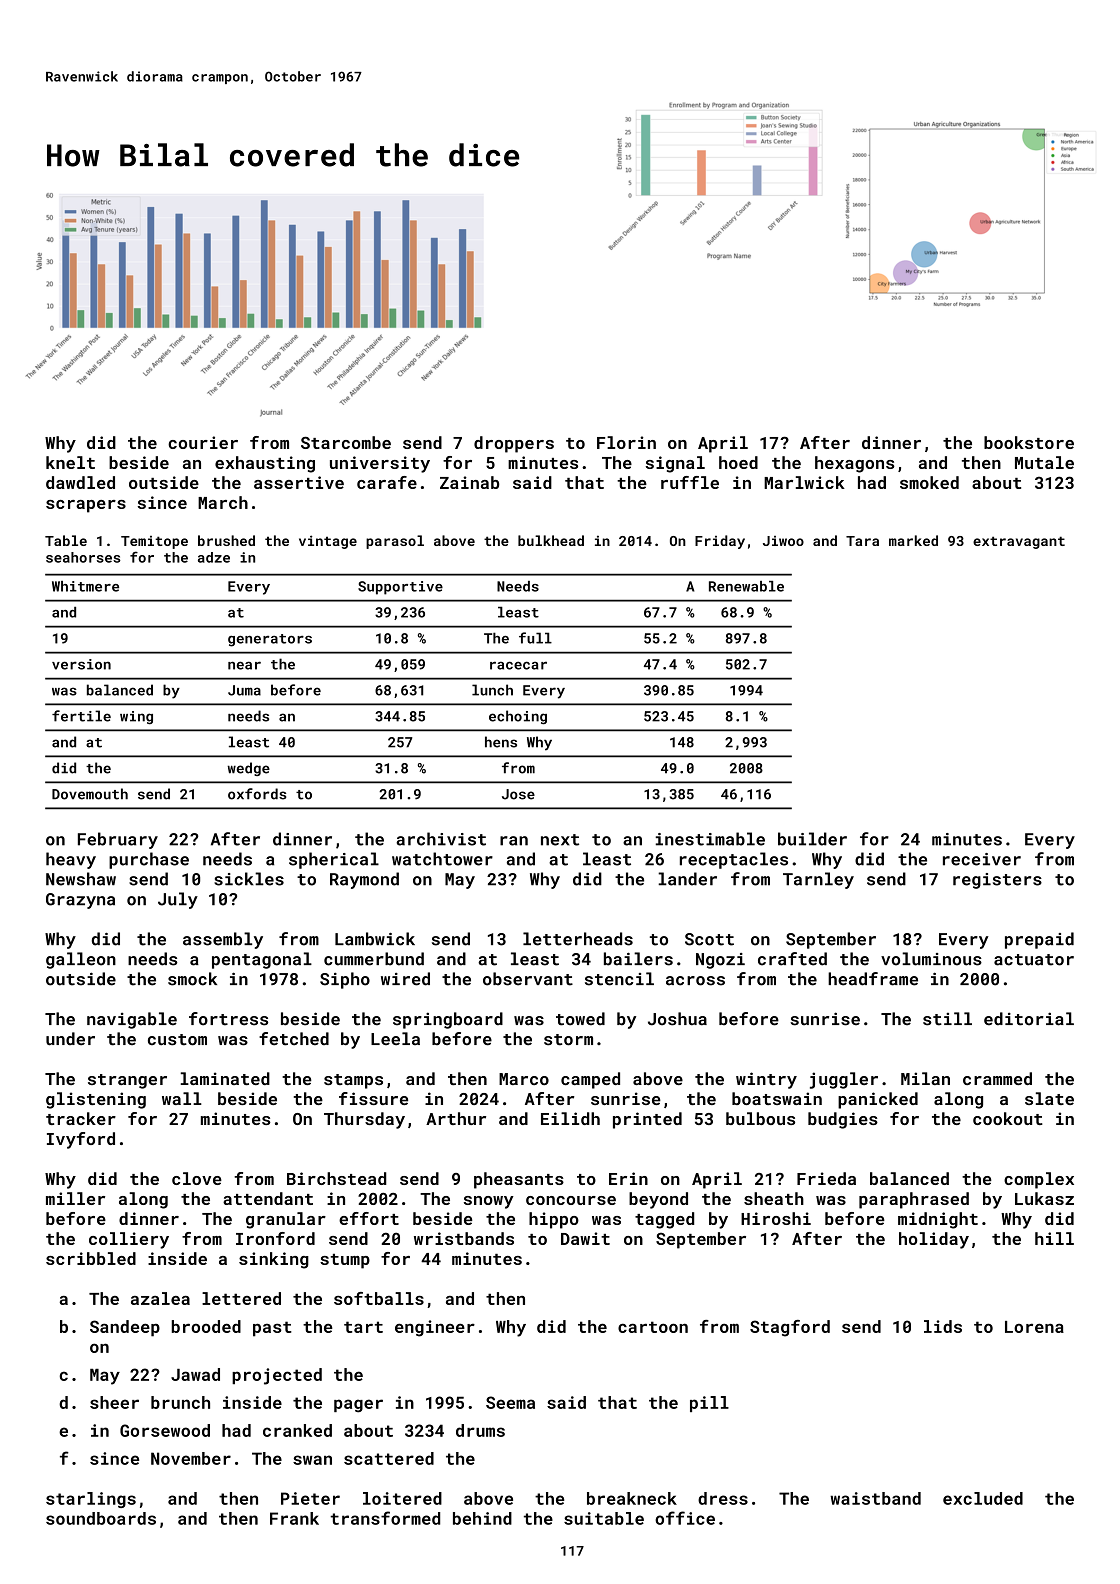 This screenshot has height=1584, width=1120. Describe the element at coordinates (626, 442) in the screenshot. I see `Florin` at that location.
